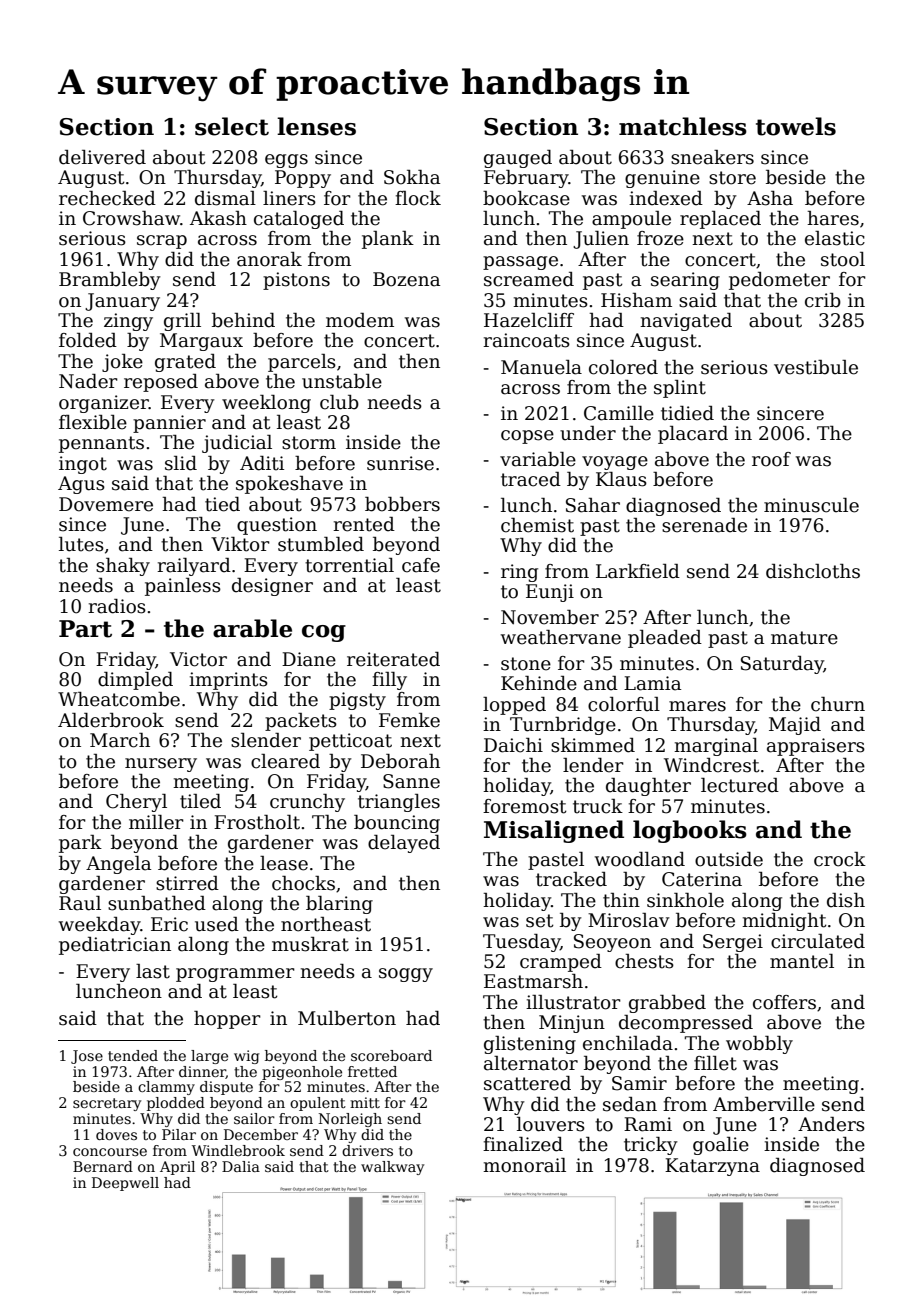 This image has width=924, height=1314. I want to click on dispute, so click(226, 1088).
